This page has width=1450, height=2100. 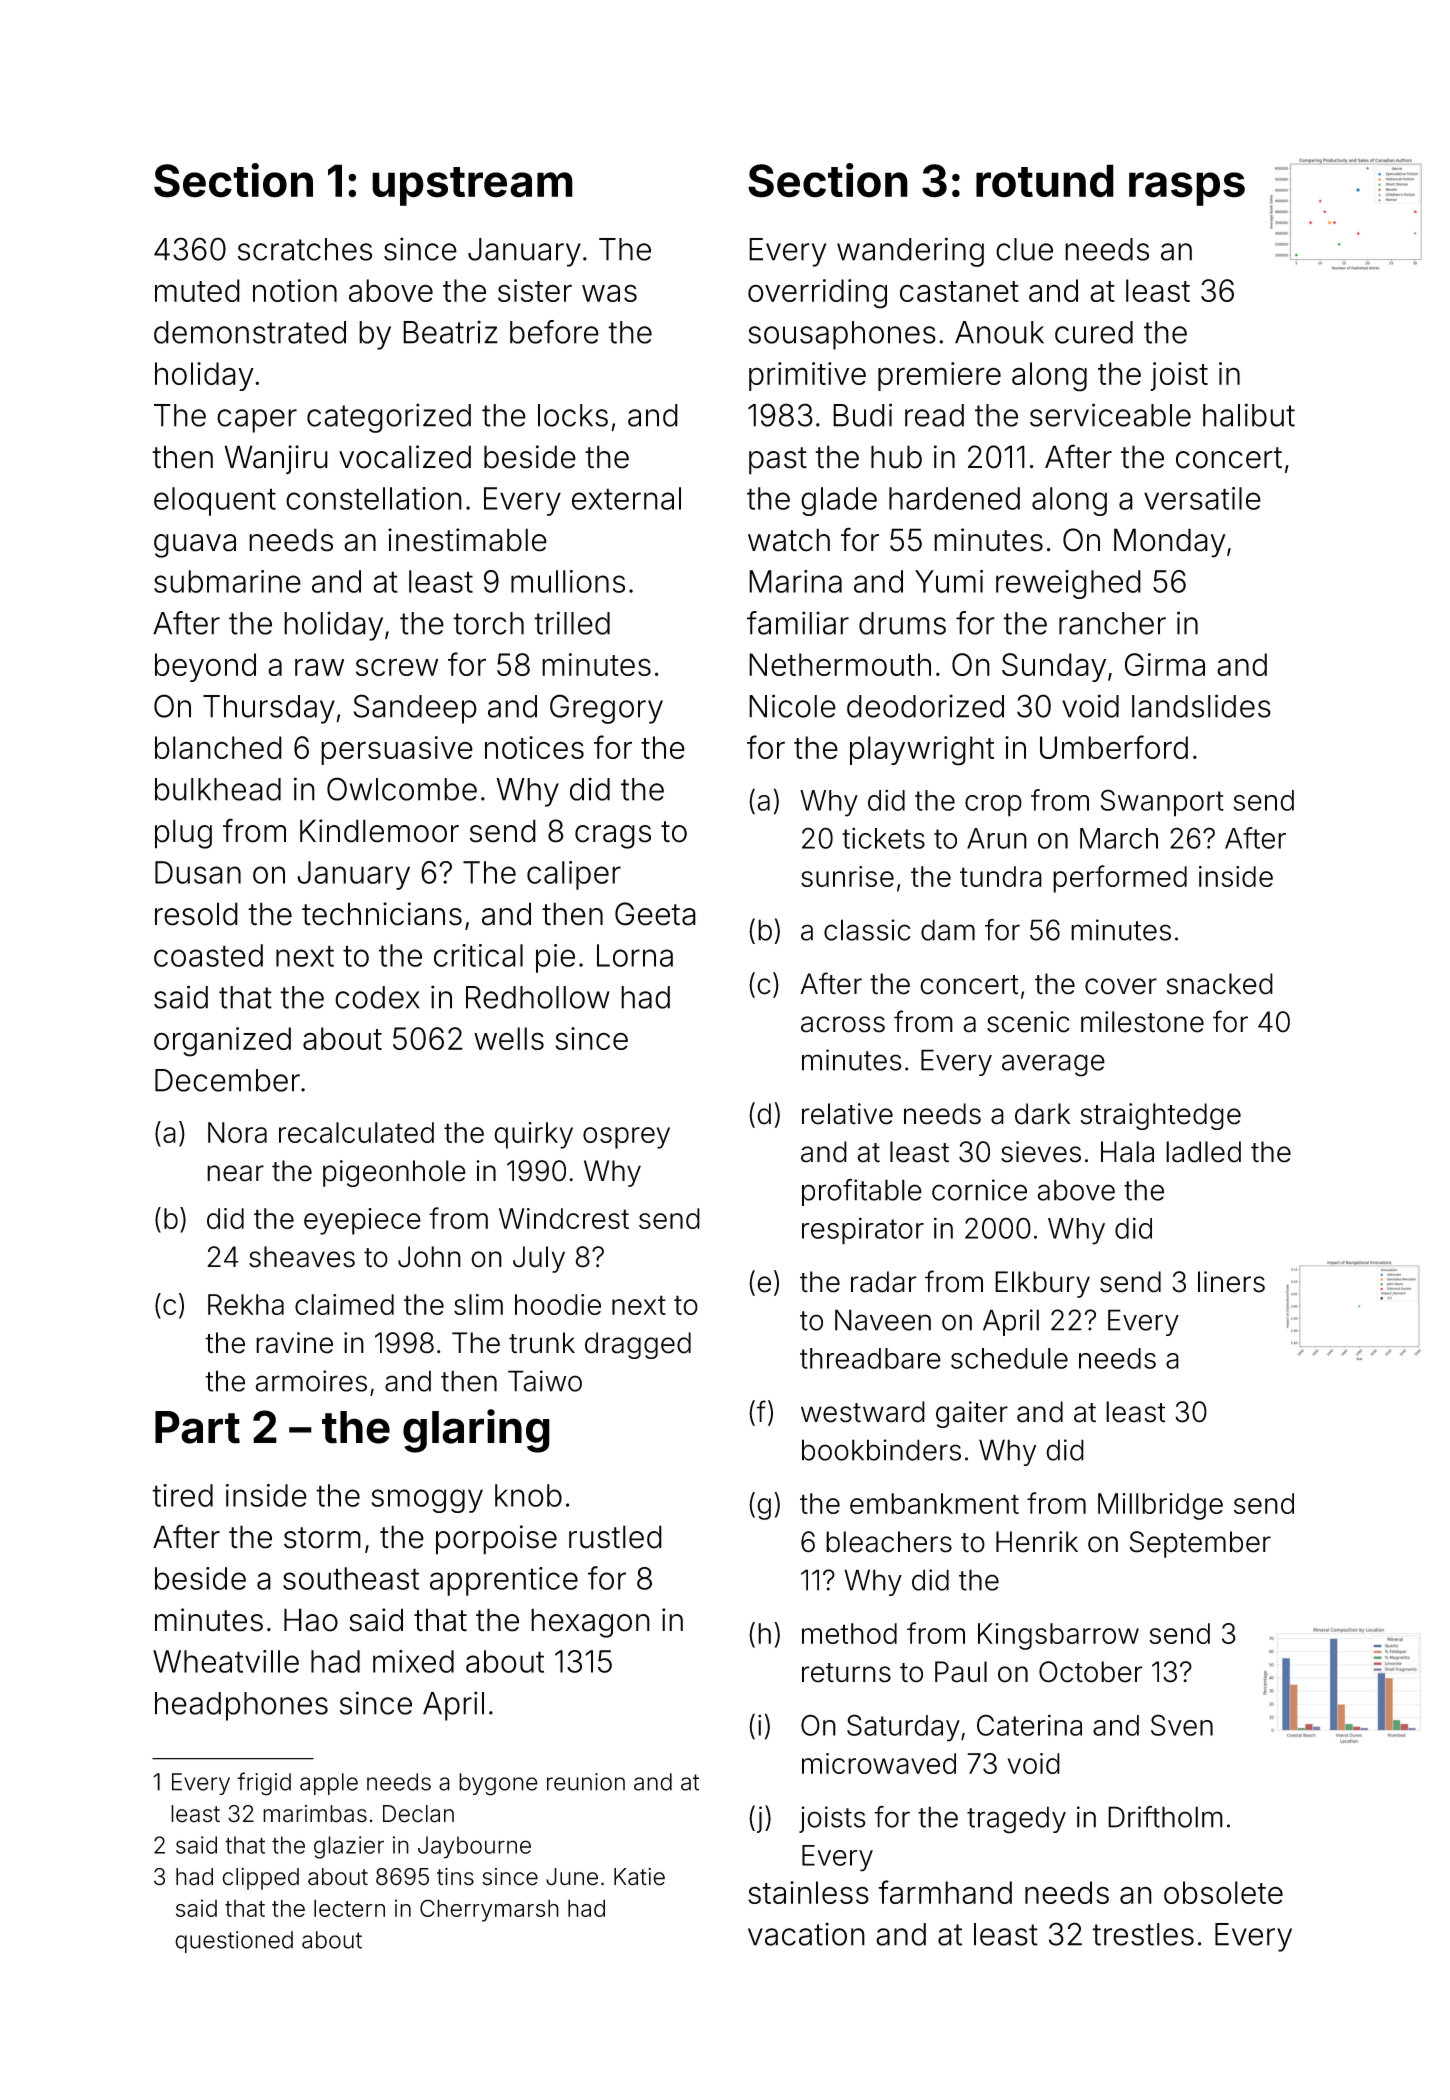 I want to click on Rekha, so click(x=246, y=1304).
